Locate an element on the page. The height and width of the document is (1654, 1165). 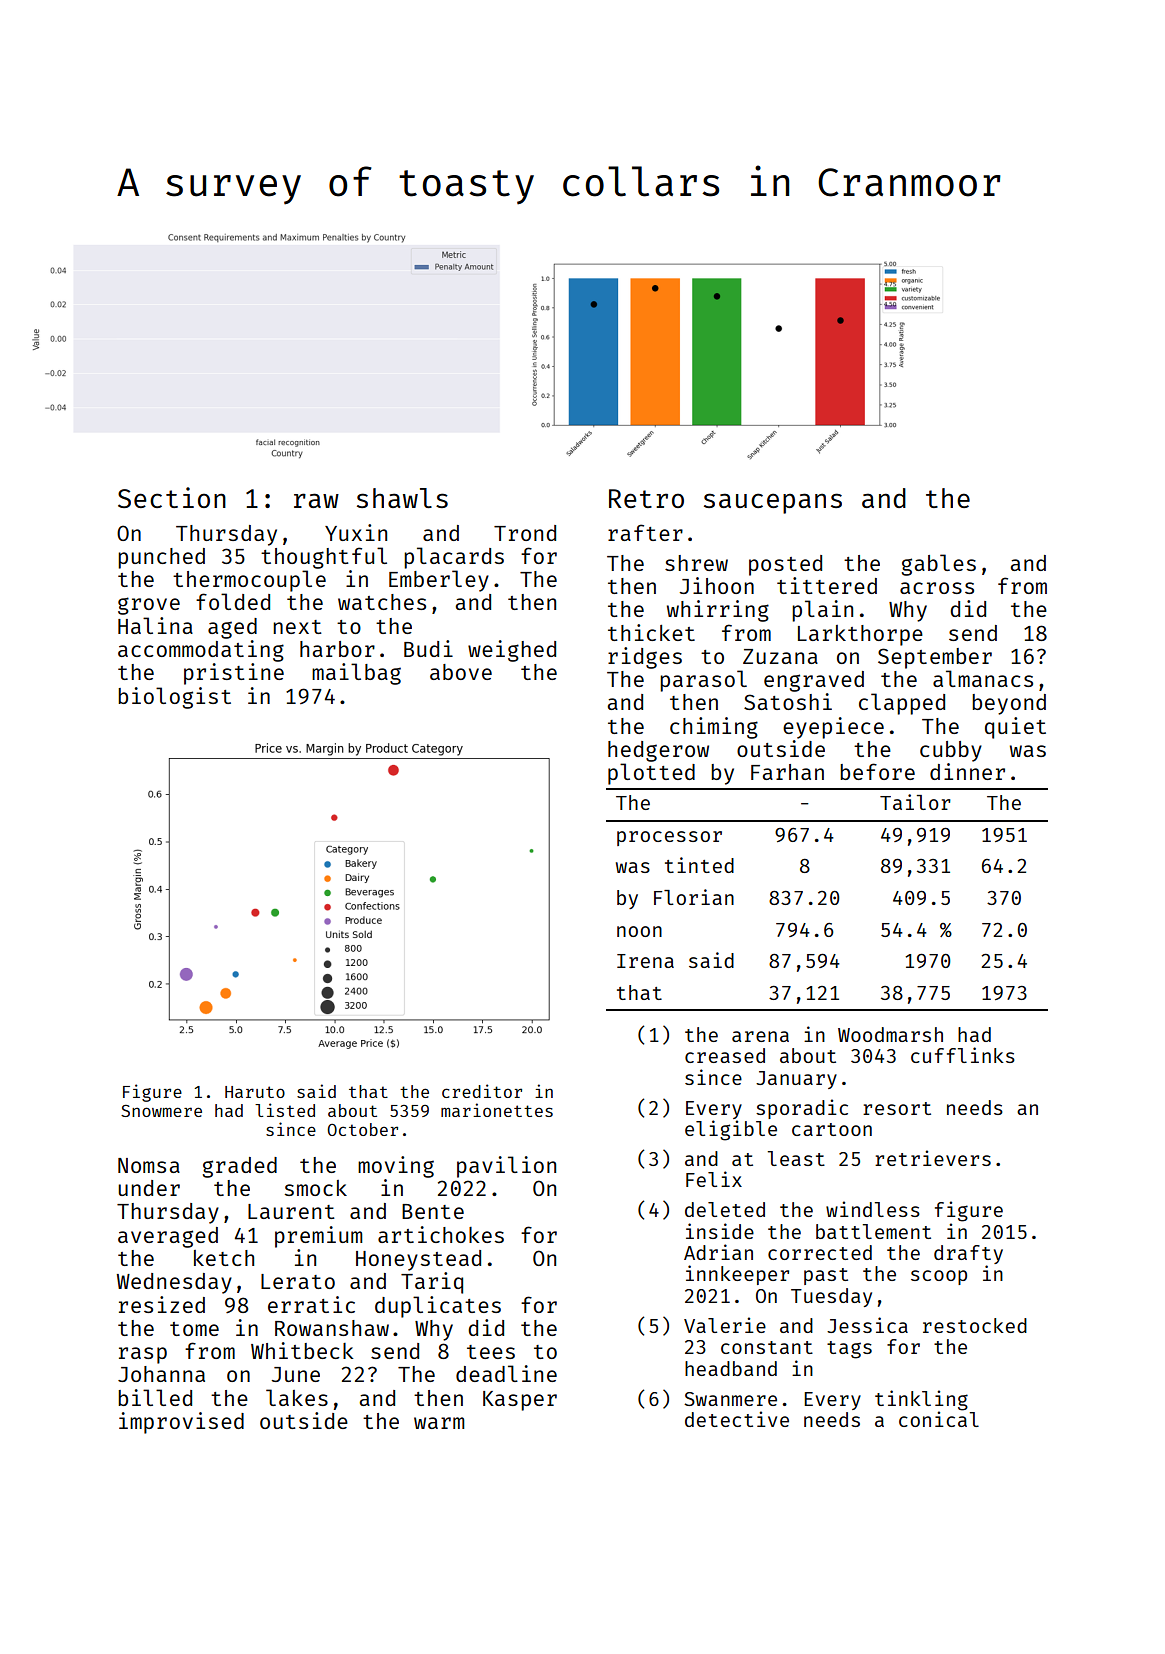
tittered is located at coordinates (827, 585).
